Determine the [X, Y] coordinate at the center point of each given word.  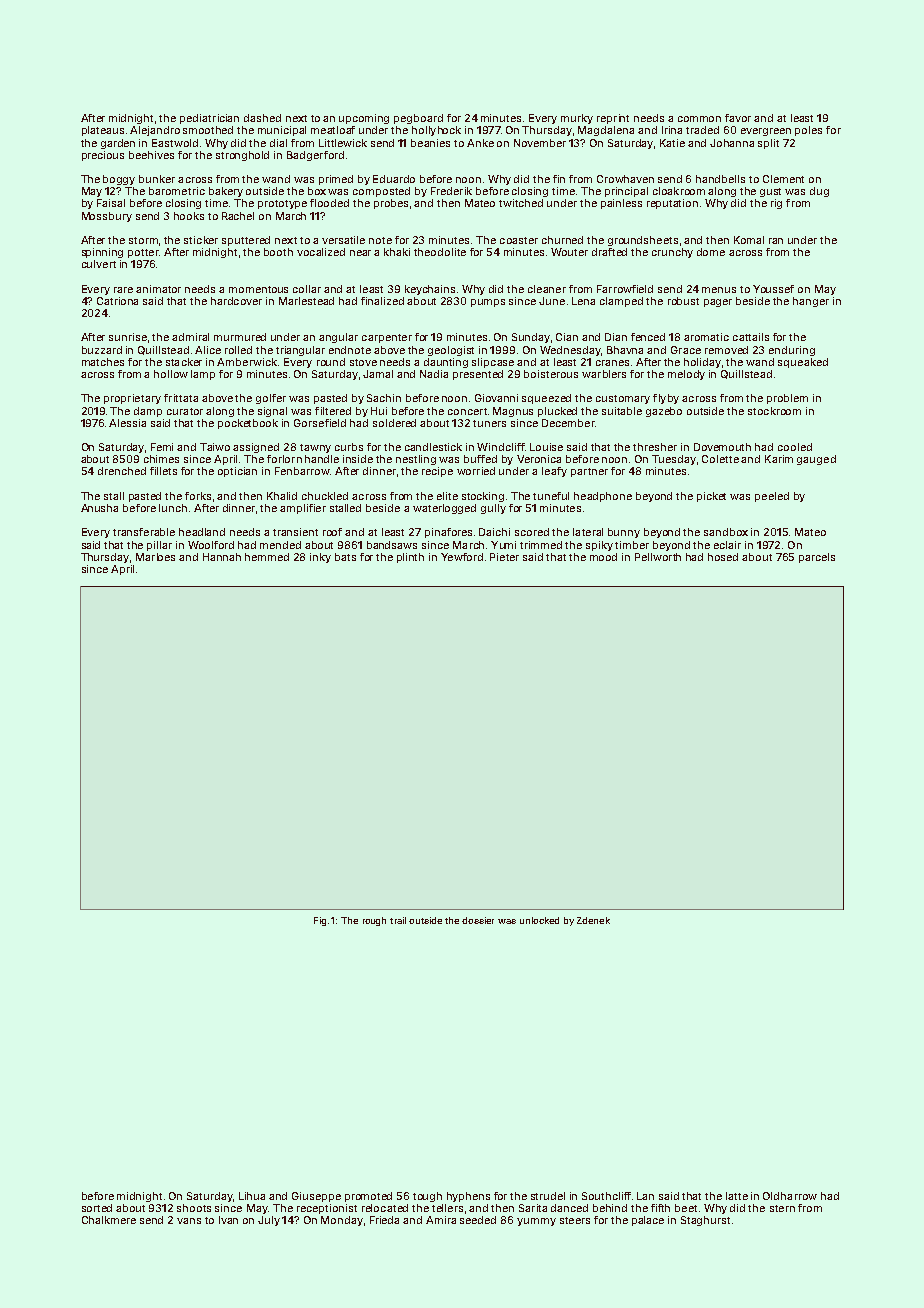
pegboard [418, 119]
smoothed [208, 130]
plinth [410, 558]
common [699, 119]
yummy [536, 1222]
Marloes [155, 557]
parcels [817, 558]
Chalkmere [109, 1220]
